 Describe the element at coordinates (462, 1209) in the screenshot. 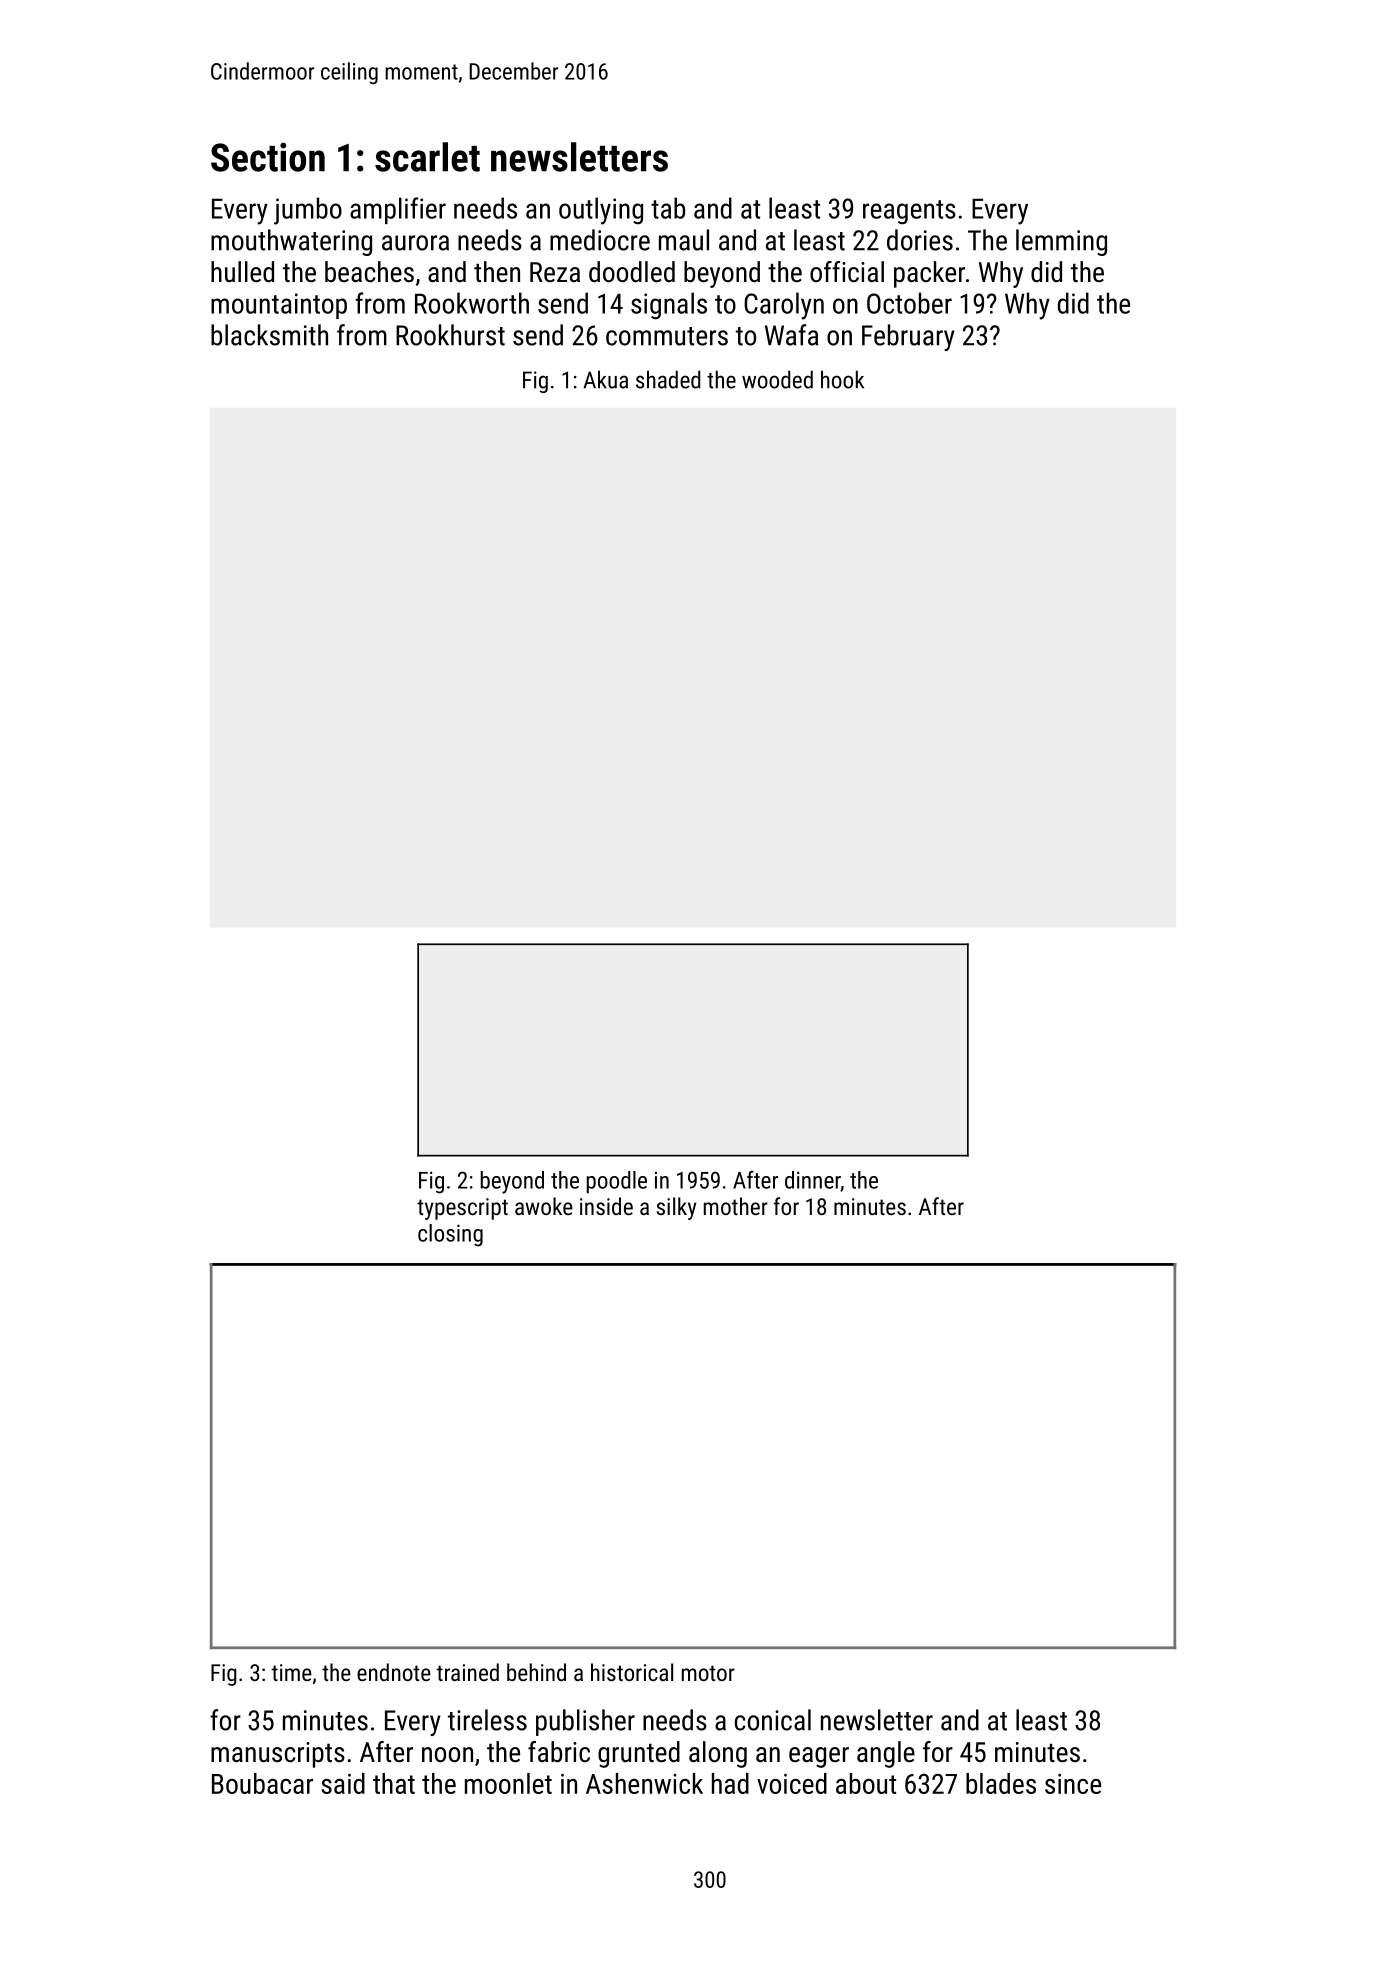

I see `typescript` at that location.
